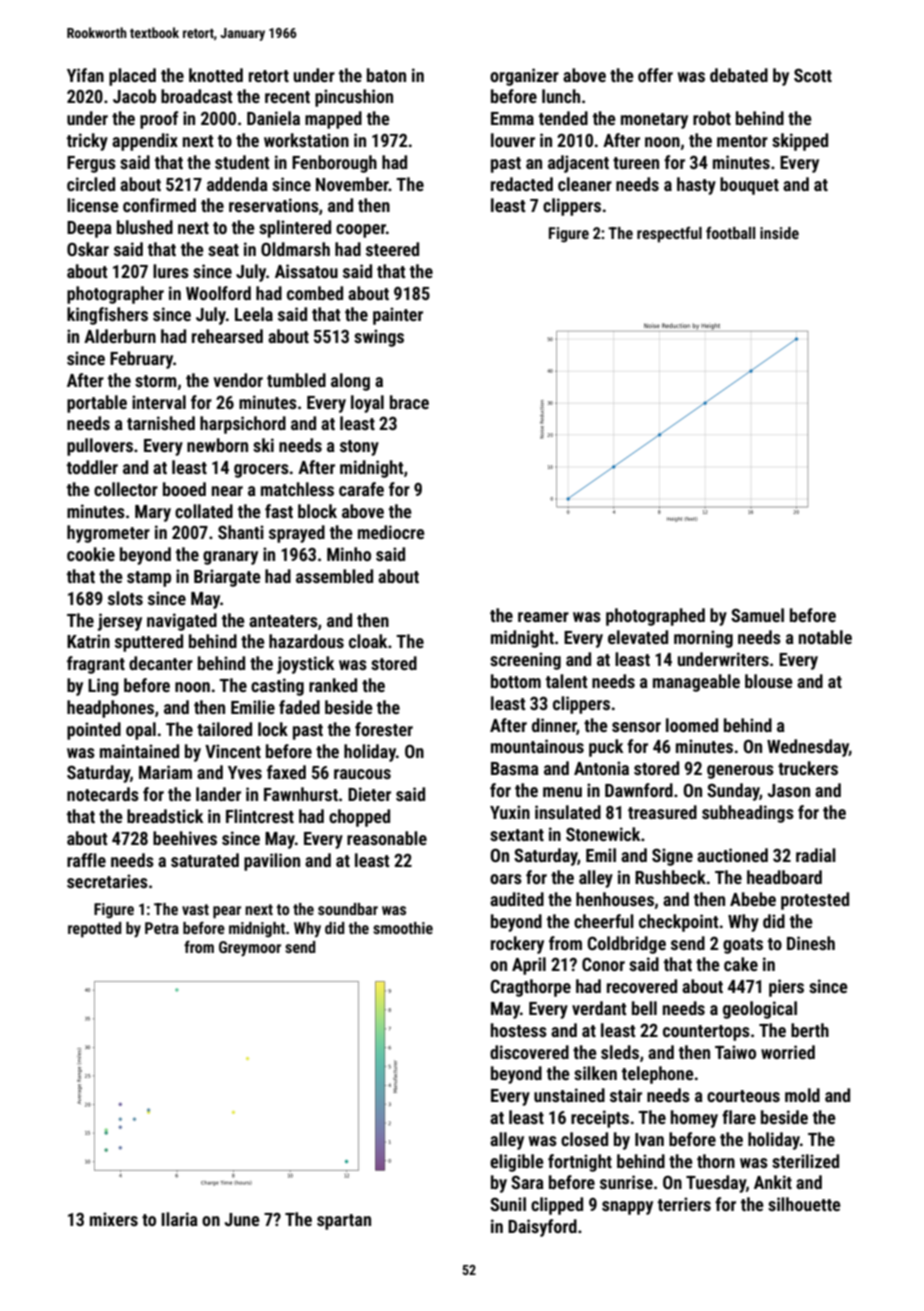 This document has width=924, height=1311. What do you see at coordinates (813, 75) in the document?
I see `Scott` at bounding box center [813, 75].
